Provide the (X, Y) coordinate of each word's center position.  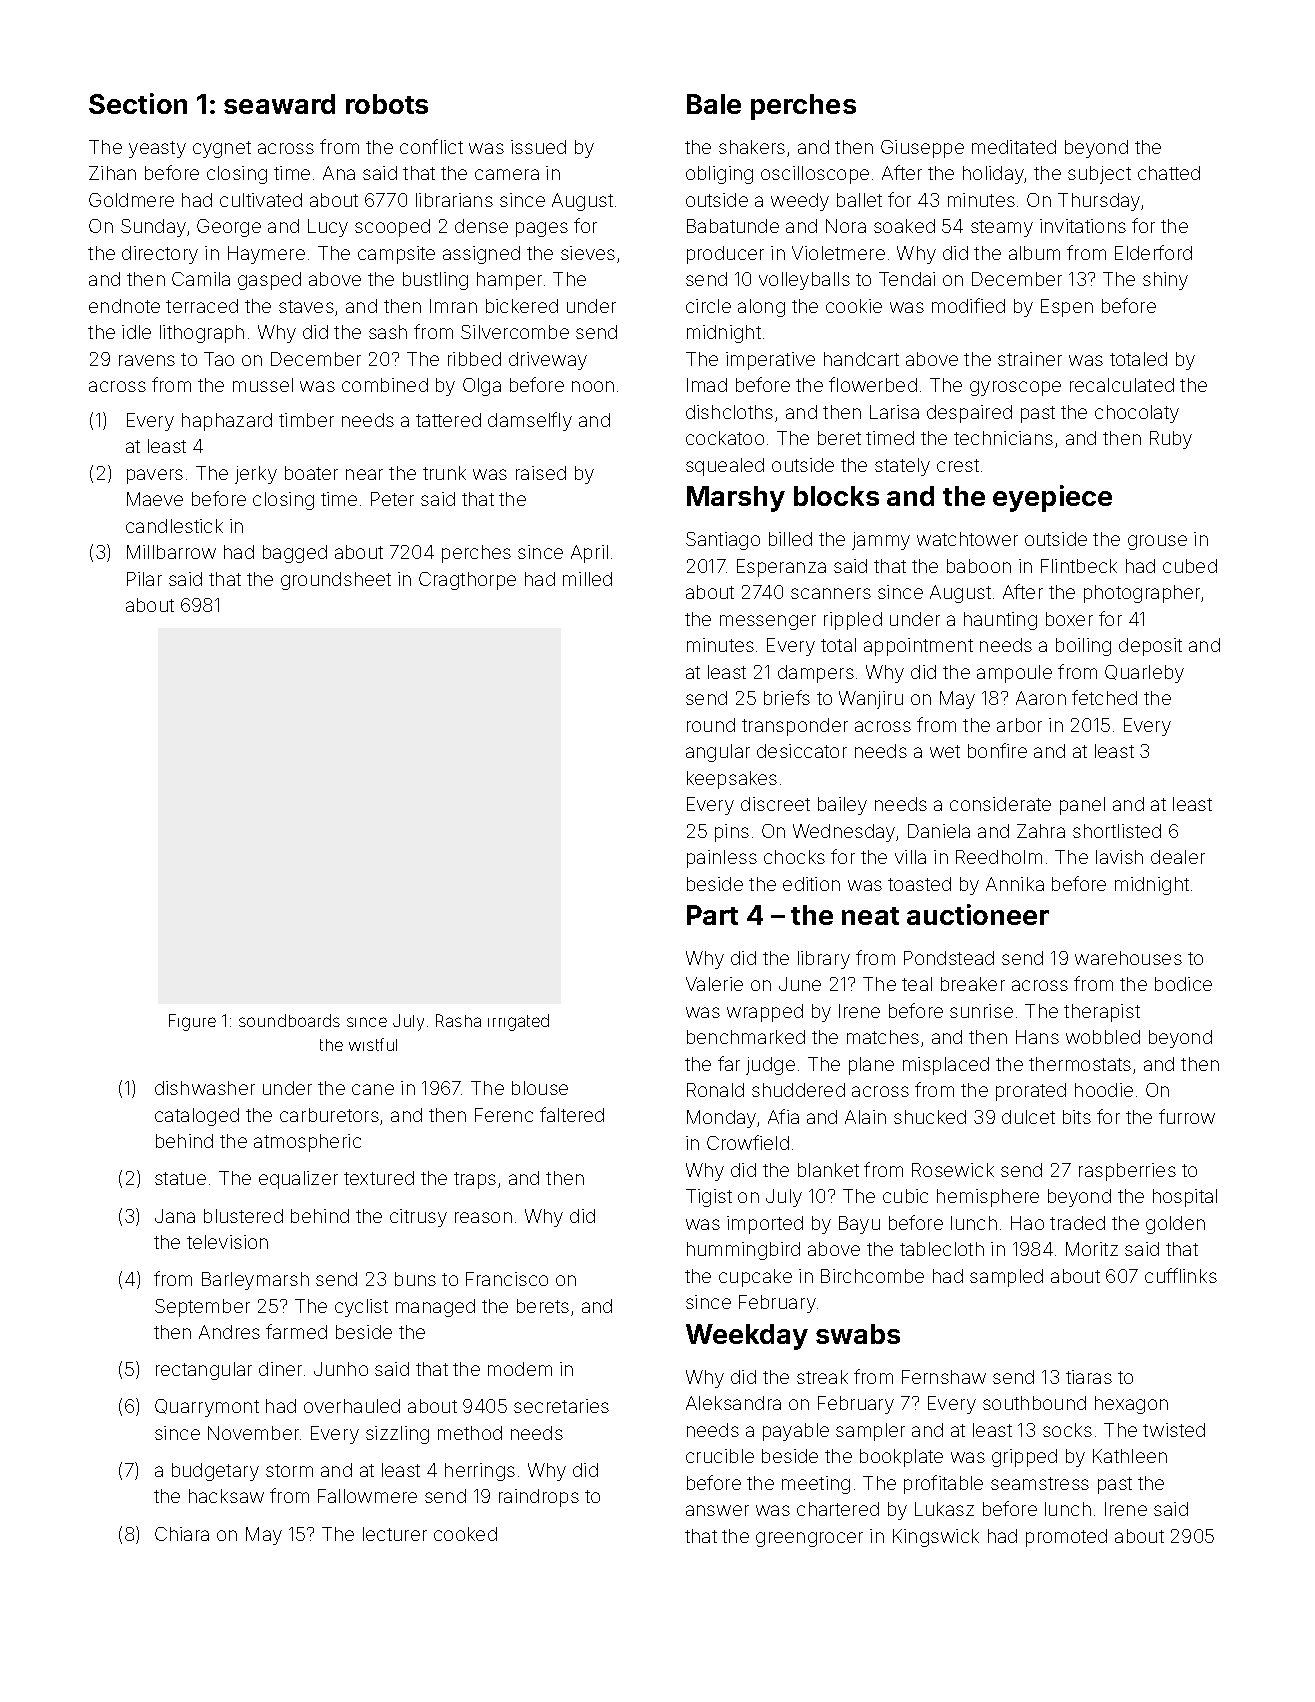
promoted (1066, 1538)
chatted (1169, 173)
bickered (522, 306)
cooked (465, 1534)
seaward (279, 104)
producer (725, 255)
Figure (192, 1022)
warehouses (1128, 958)
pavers (155, 476)
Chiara (182, 1534)
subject (1099, 175)
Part (712, 915)
